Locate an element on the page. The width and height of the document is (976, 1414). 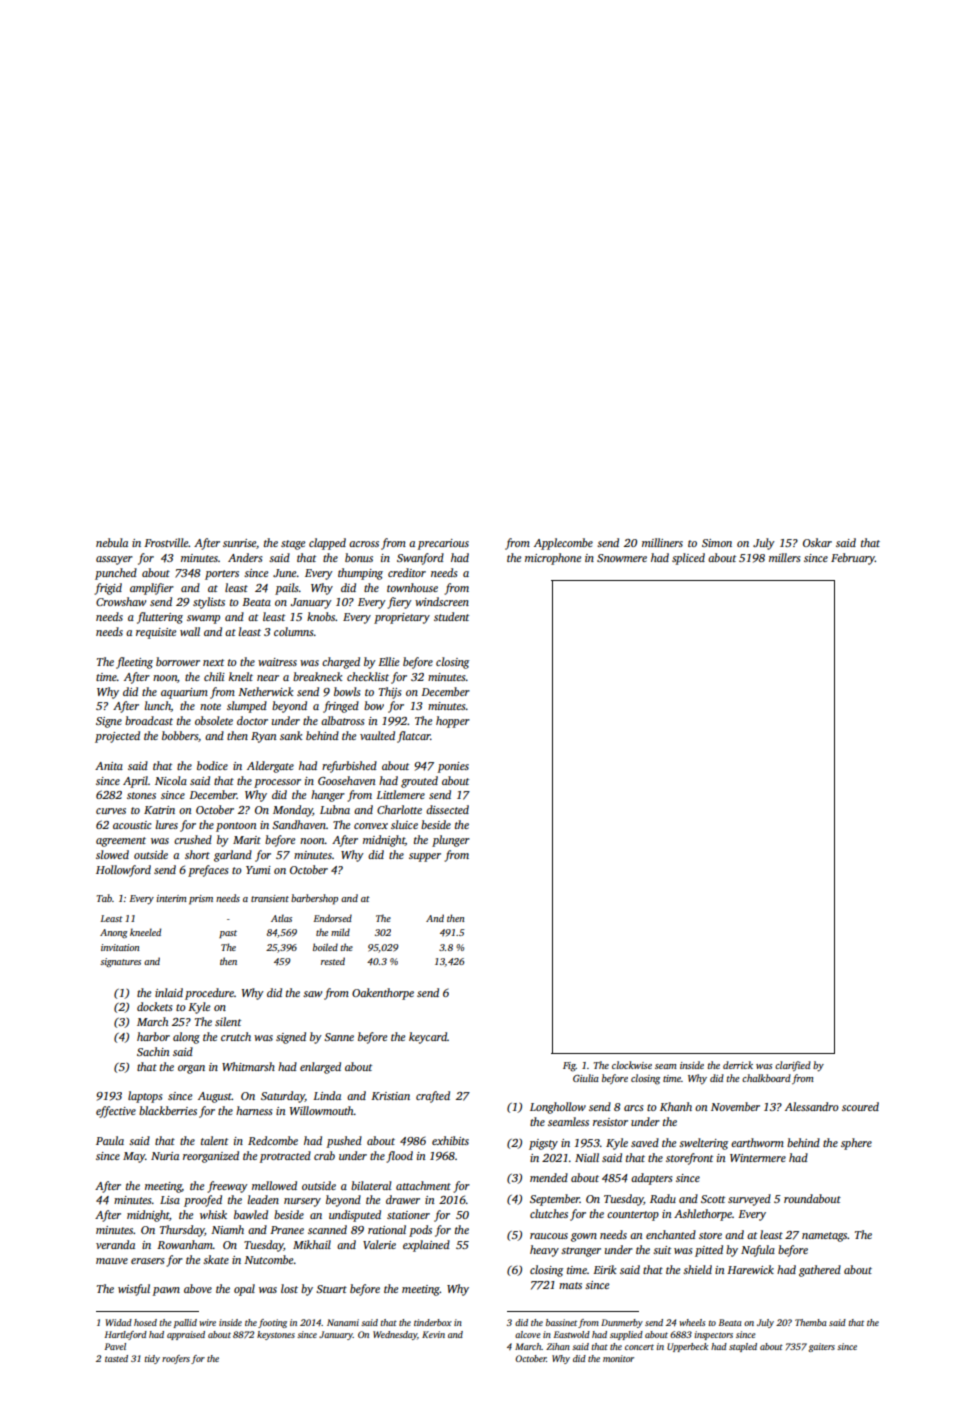
agreement is located at coordinates (121, 842).
